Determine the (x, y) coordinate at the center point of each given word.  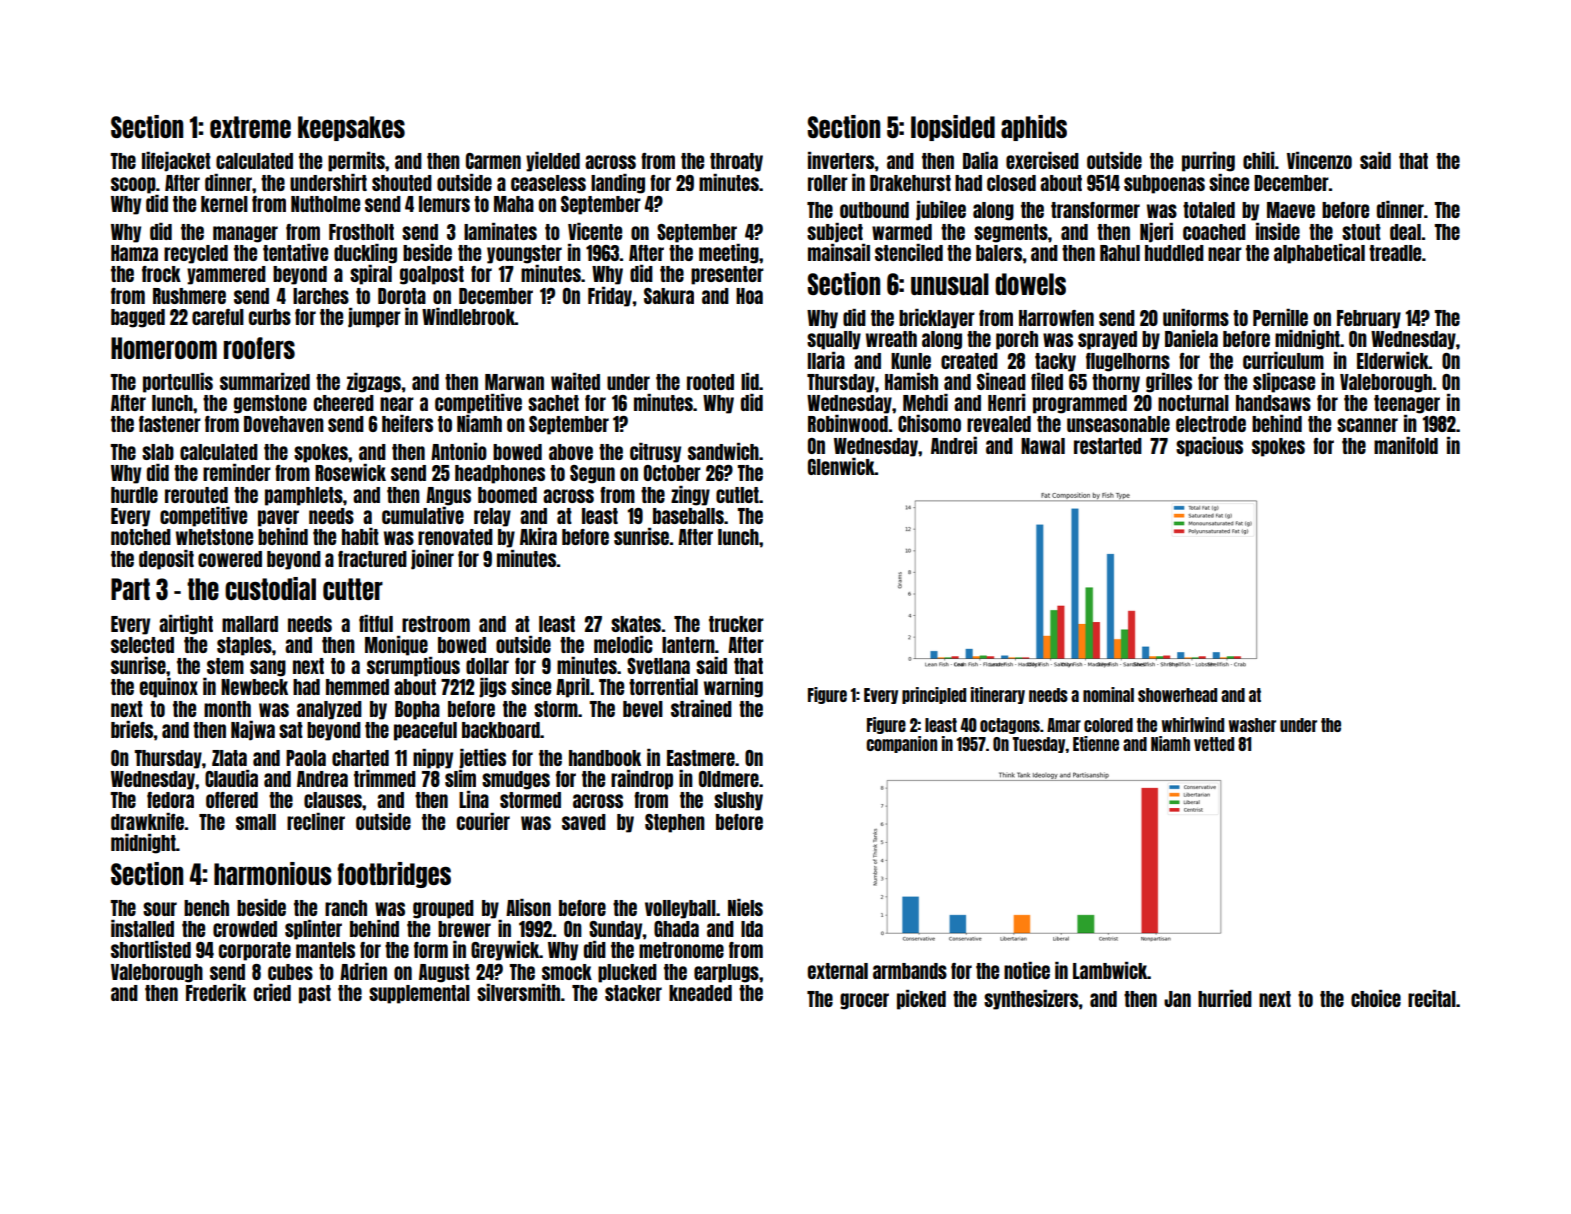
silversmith (518, 992)
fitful (376, 623)
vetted (1214, 744)
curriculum (1283, 360)
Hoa (749, 296)
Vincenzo (1319, 160)
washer (1252, 725)
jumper (374, 318)
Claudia (231, 778)
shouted (402, 183)
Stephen (675, 823)
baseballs (688, 516)
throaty (736, 162)
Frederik (216, 992)
